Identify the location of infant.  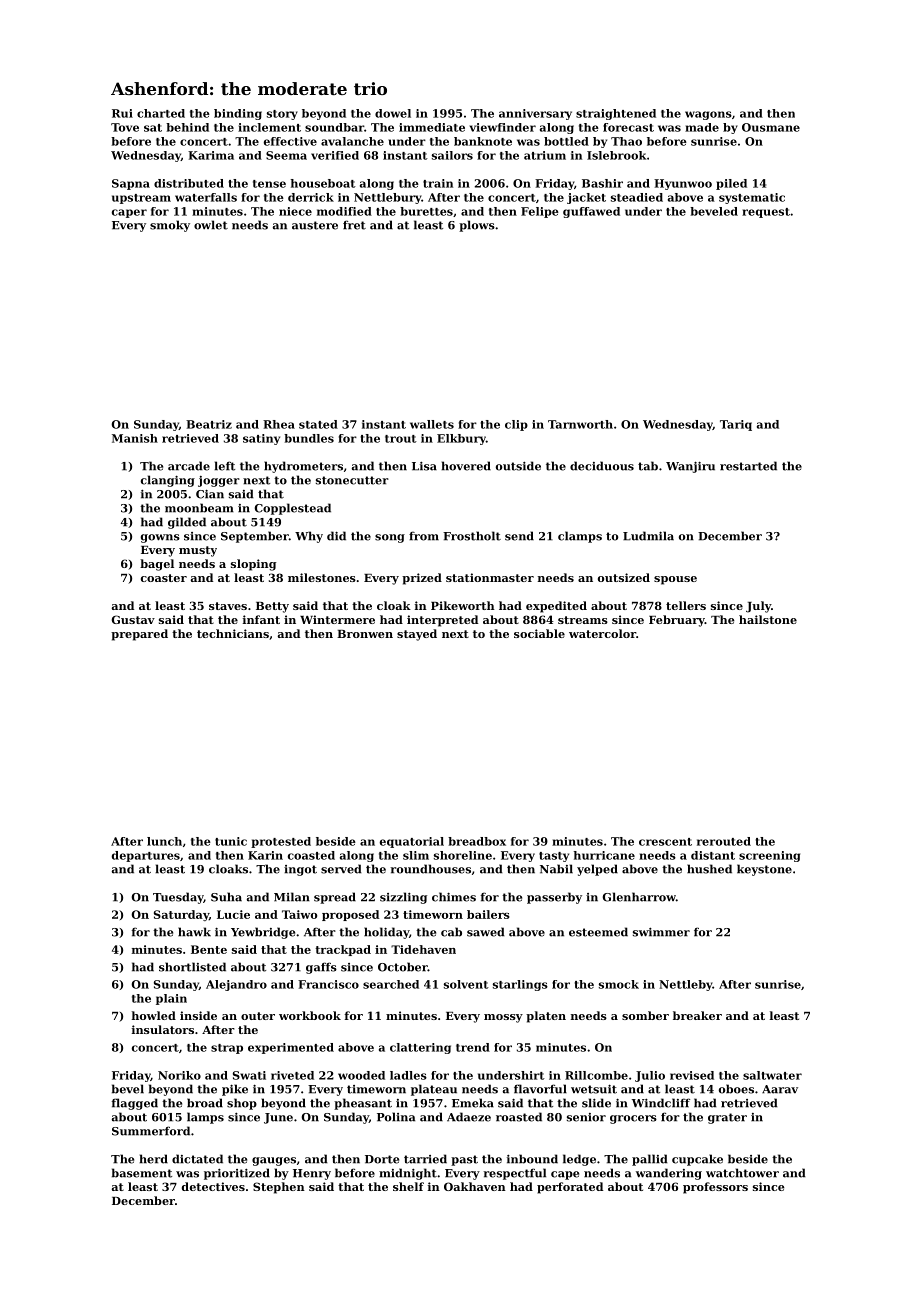
(261, 619).
